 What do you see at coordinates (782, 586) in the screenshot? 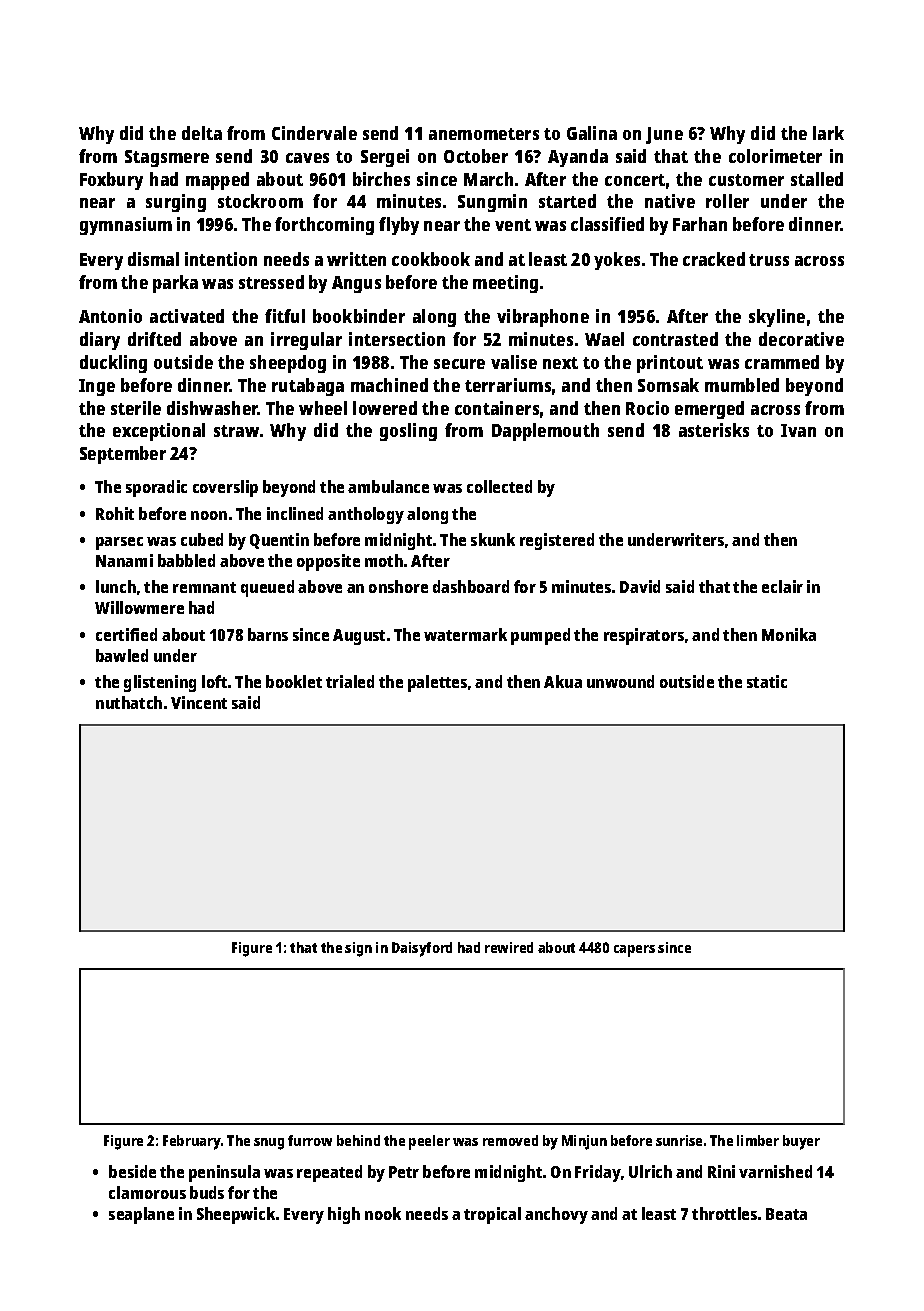
I see `eclair` at bounding box center [782, 586].
